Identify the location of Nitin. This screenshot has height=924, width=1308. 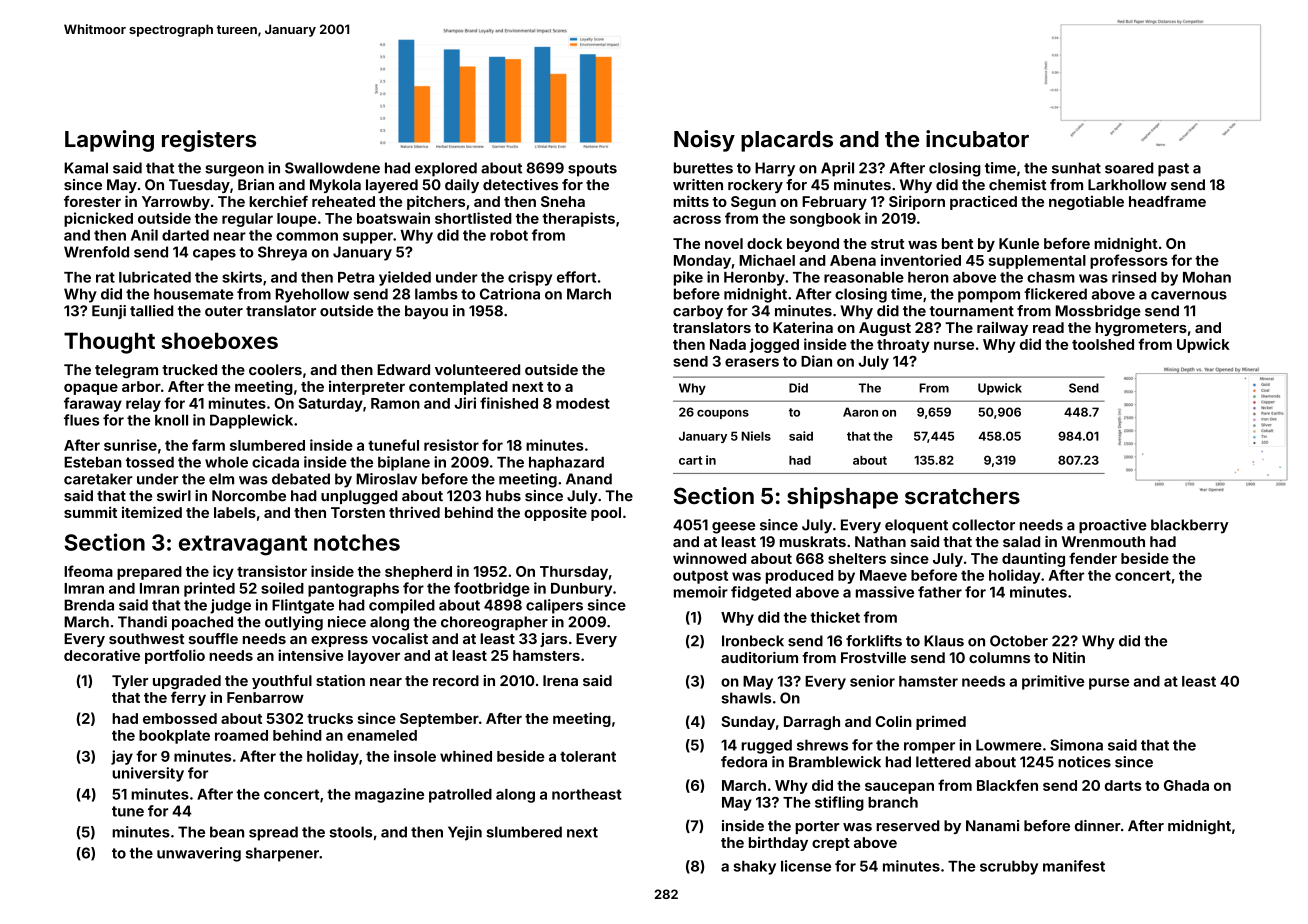
(1069, 657).
